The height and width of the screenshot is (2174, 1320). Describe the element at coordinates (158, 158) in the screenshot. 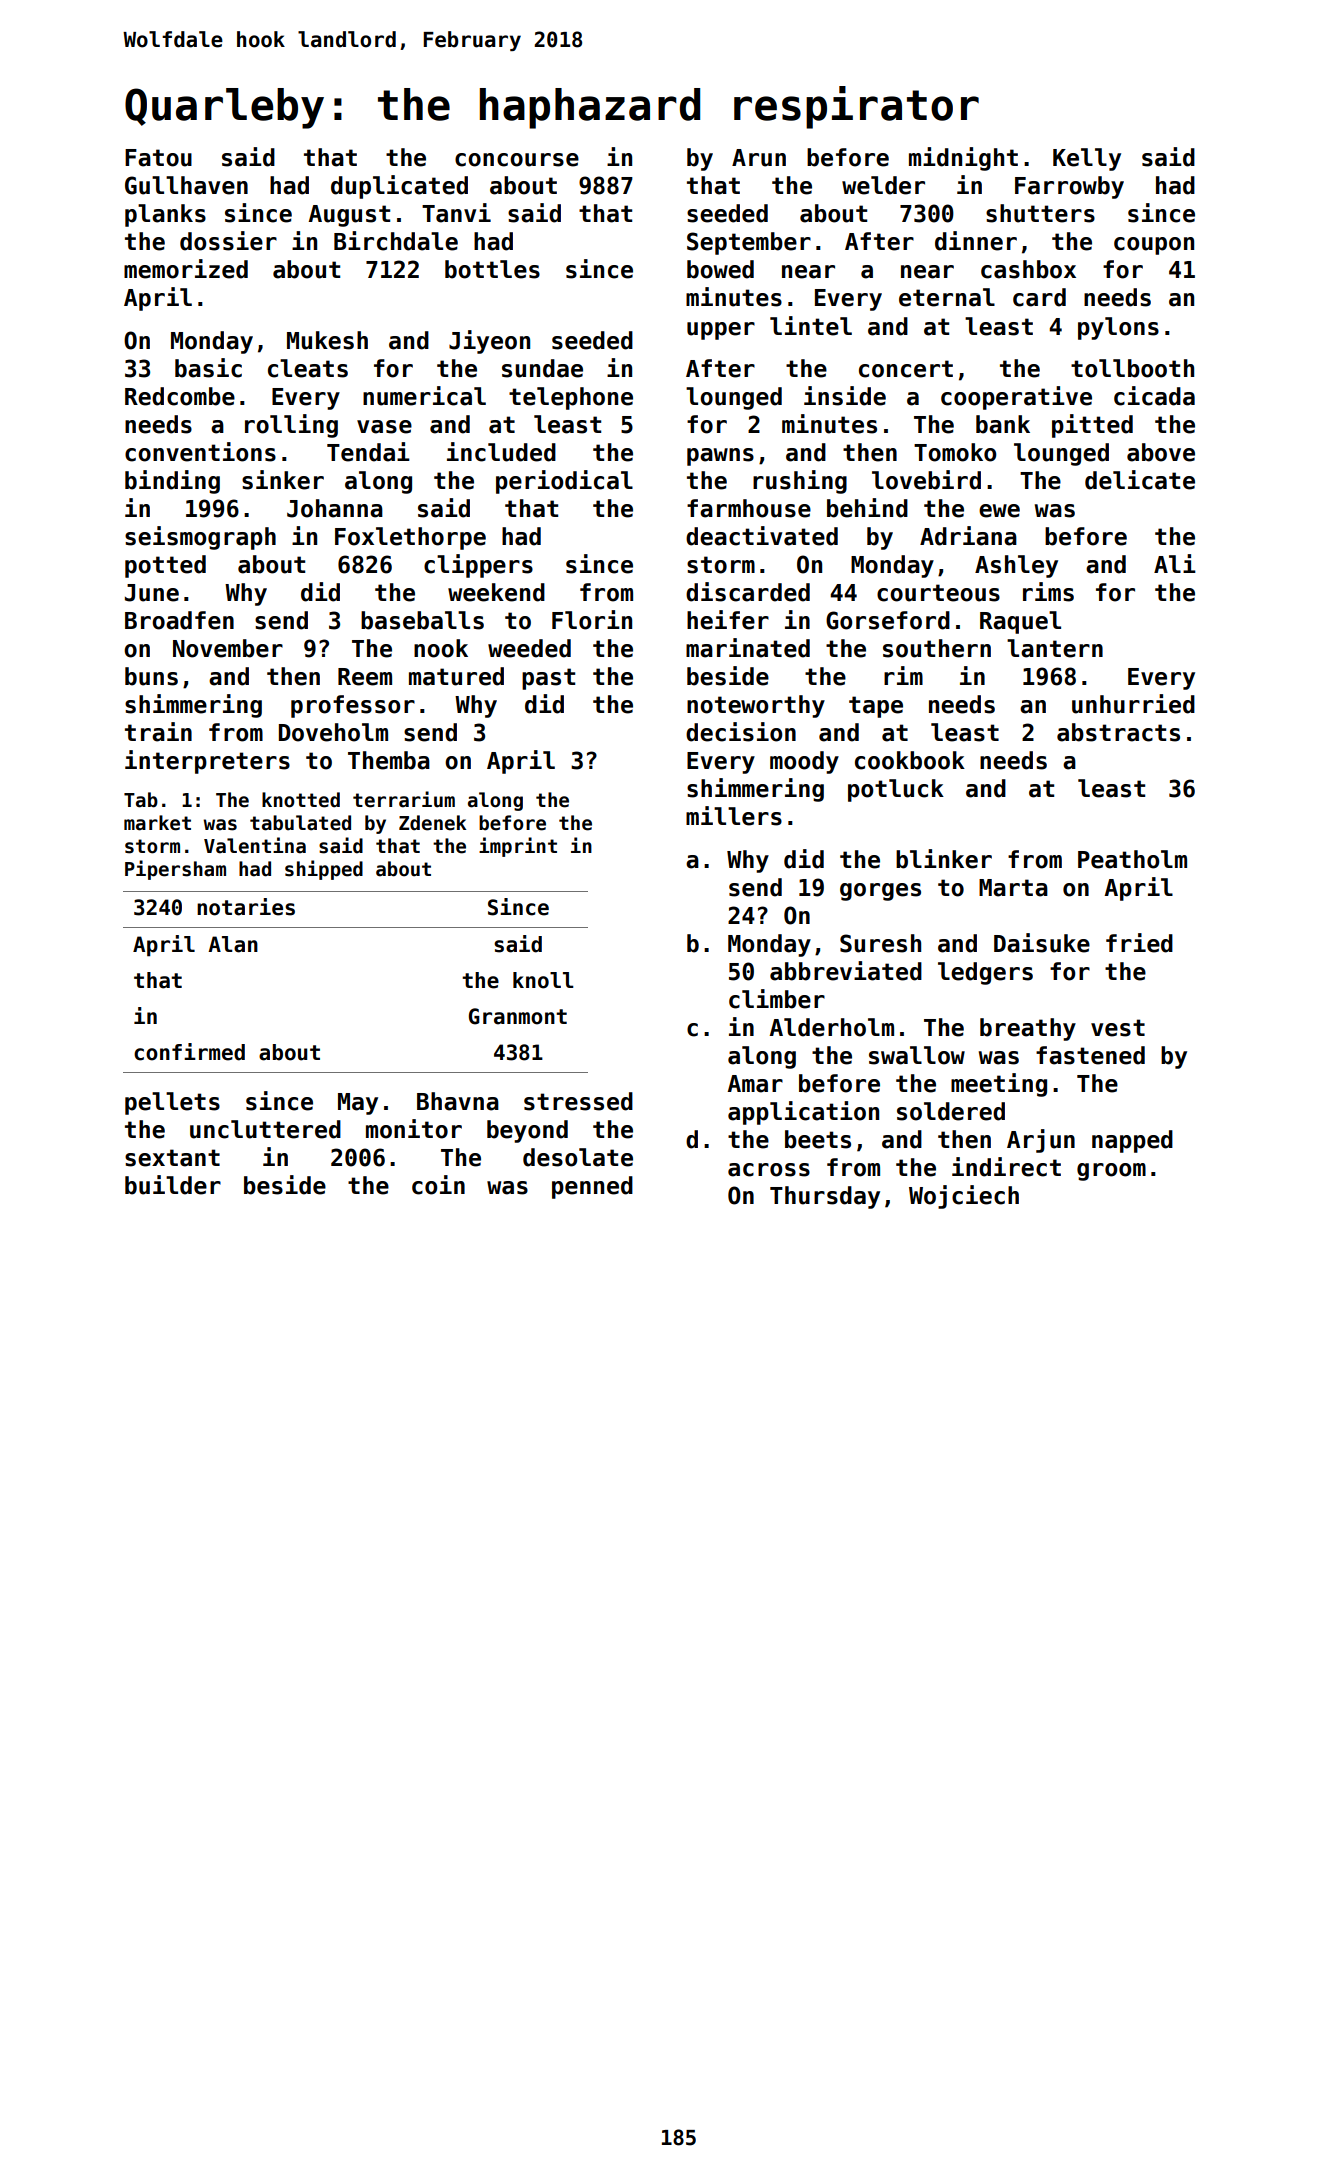

I see `Fatou` at that location.
